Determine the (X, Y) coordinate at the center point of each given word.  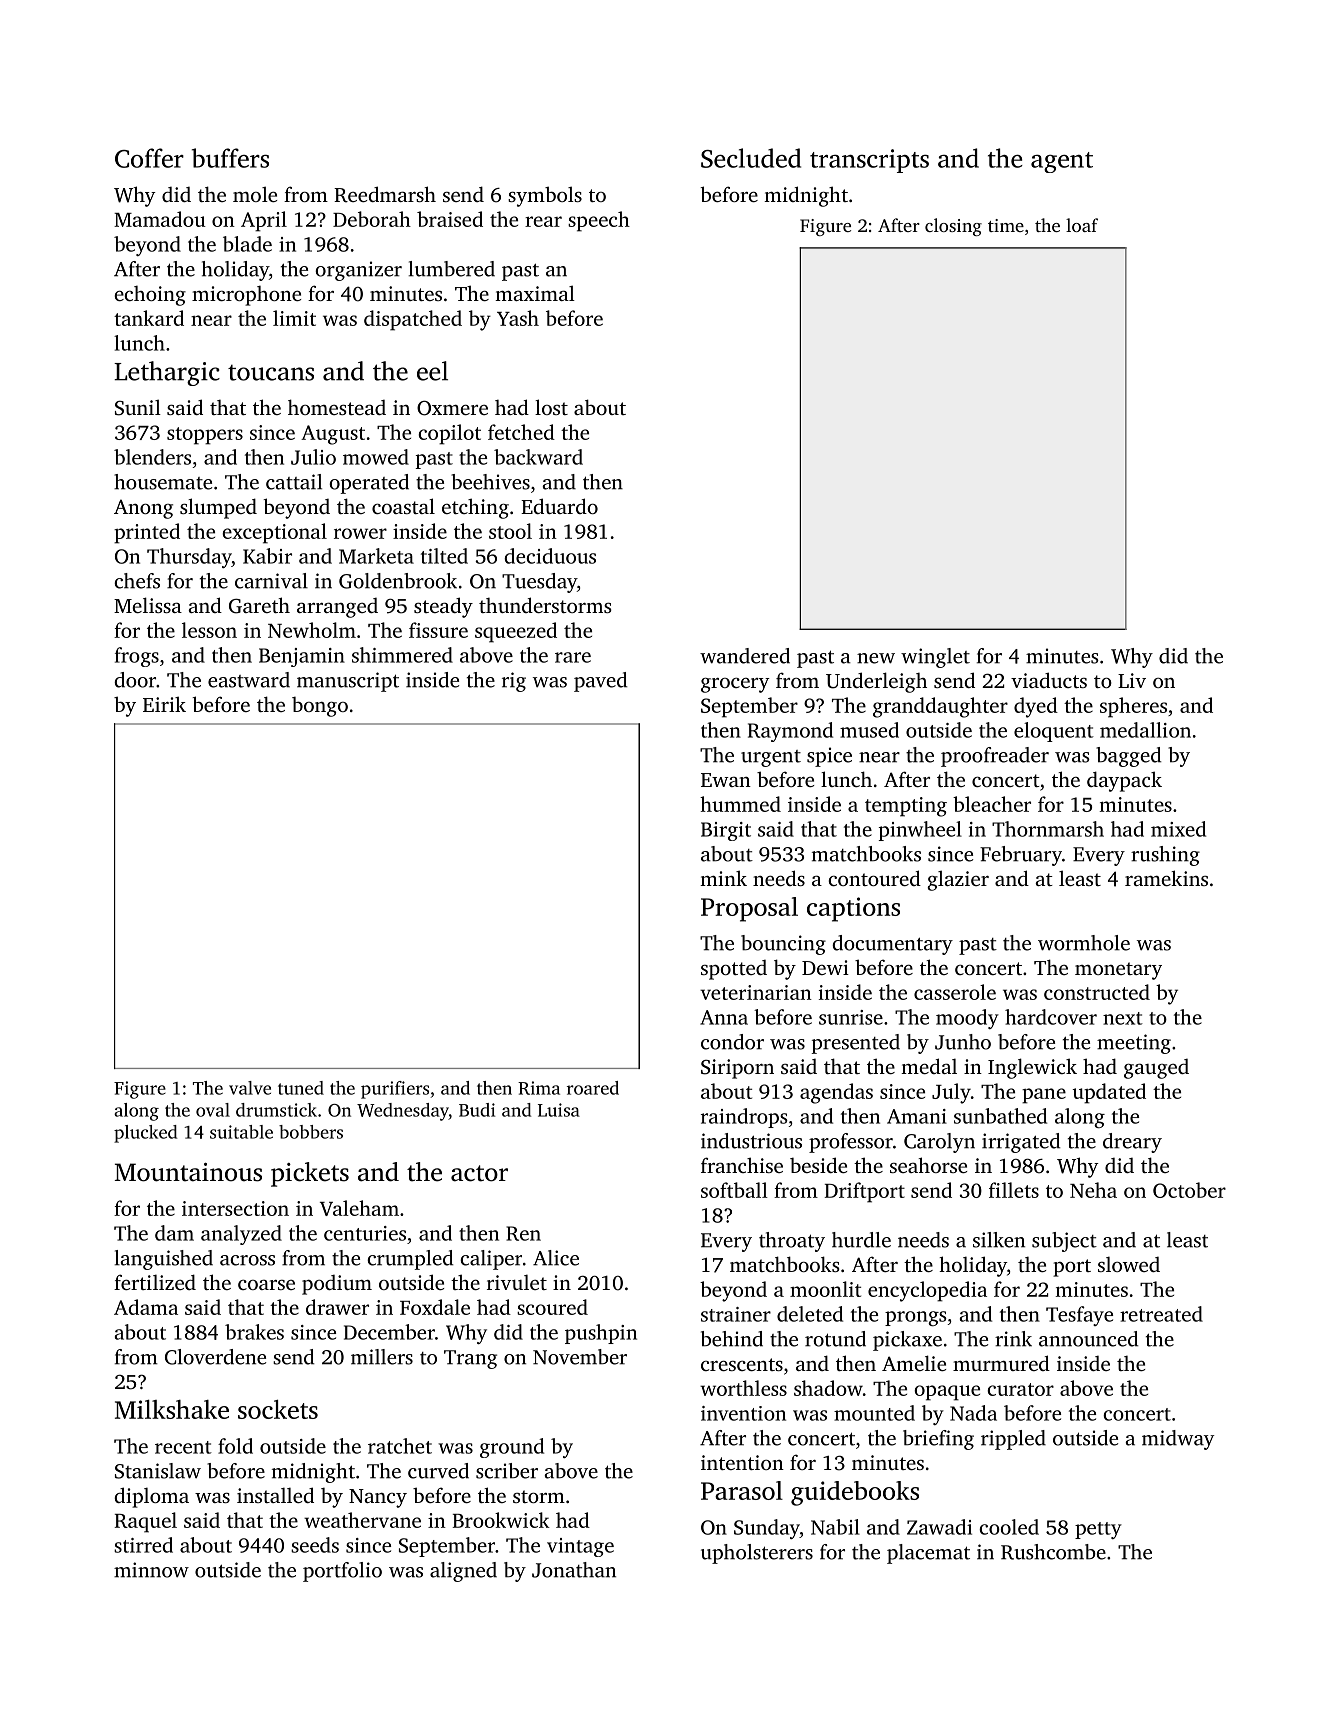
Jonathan (574, 1570)
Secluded (751, 158)
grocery (735, 685)
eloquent (1054, 732)
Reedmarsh (385, 194)
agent (1062, 162)
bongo (320, 707)
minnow (151, 1570)
